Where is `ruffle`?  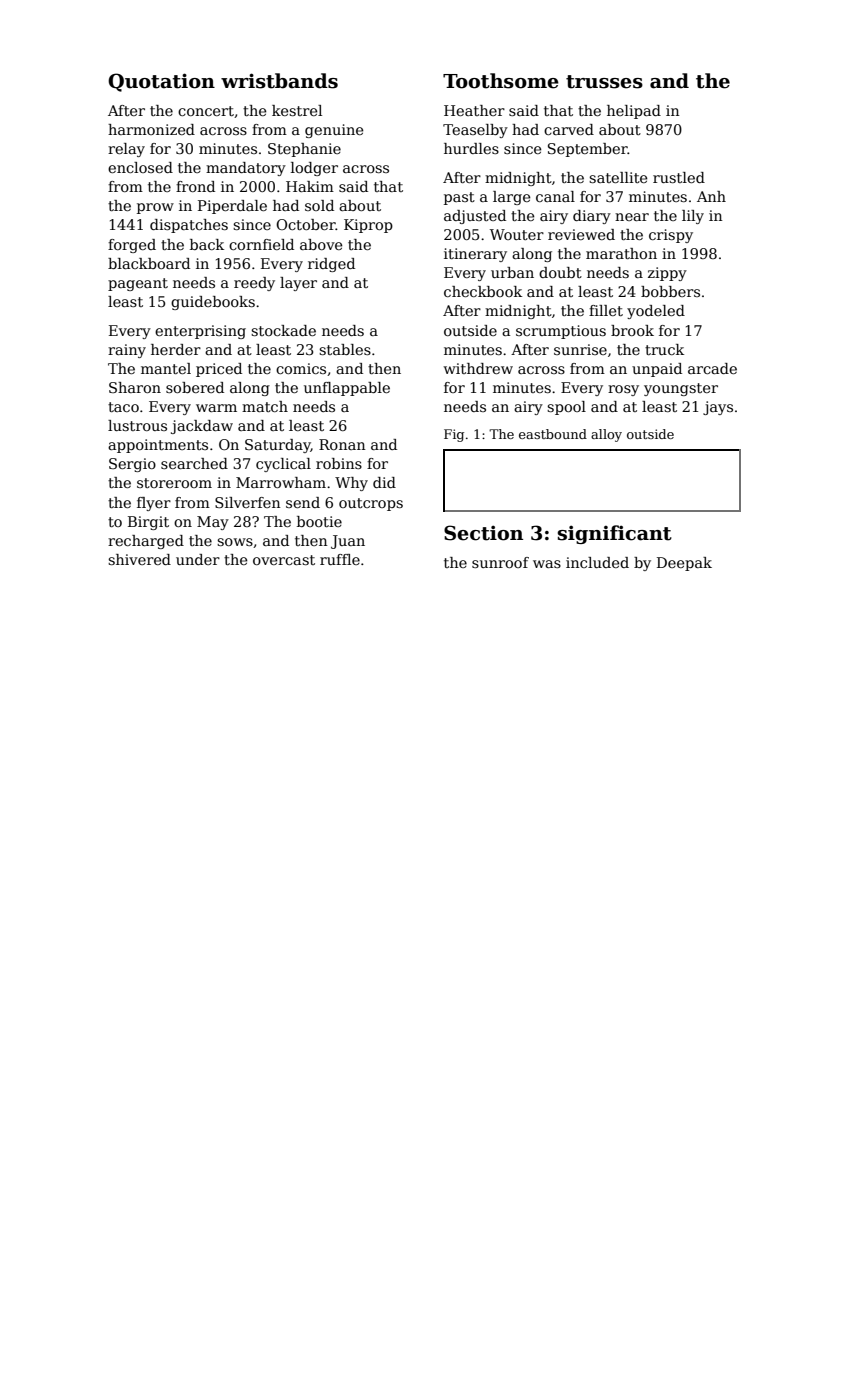 ruffle is located at coordinates (340, 559).
